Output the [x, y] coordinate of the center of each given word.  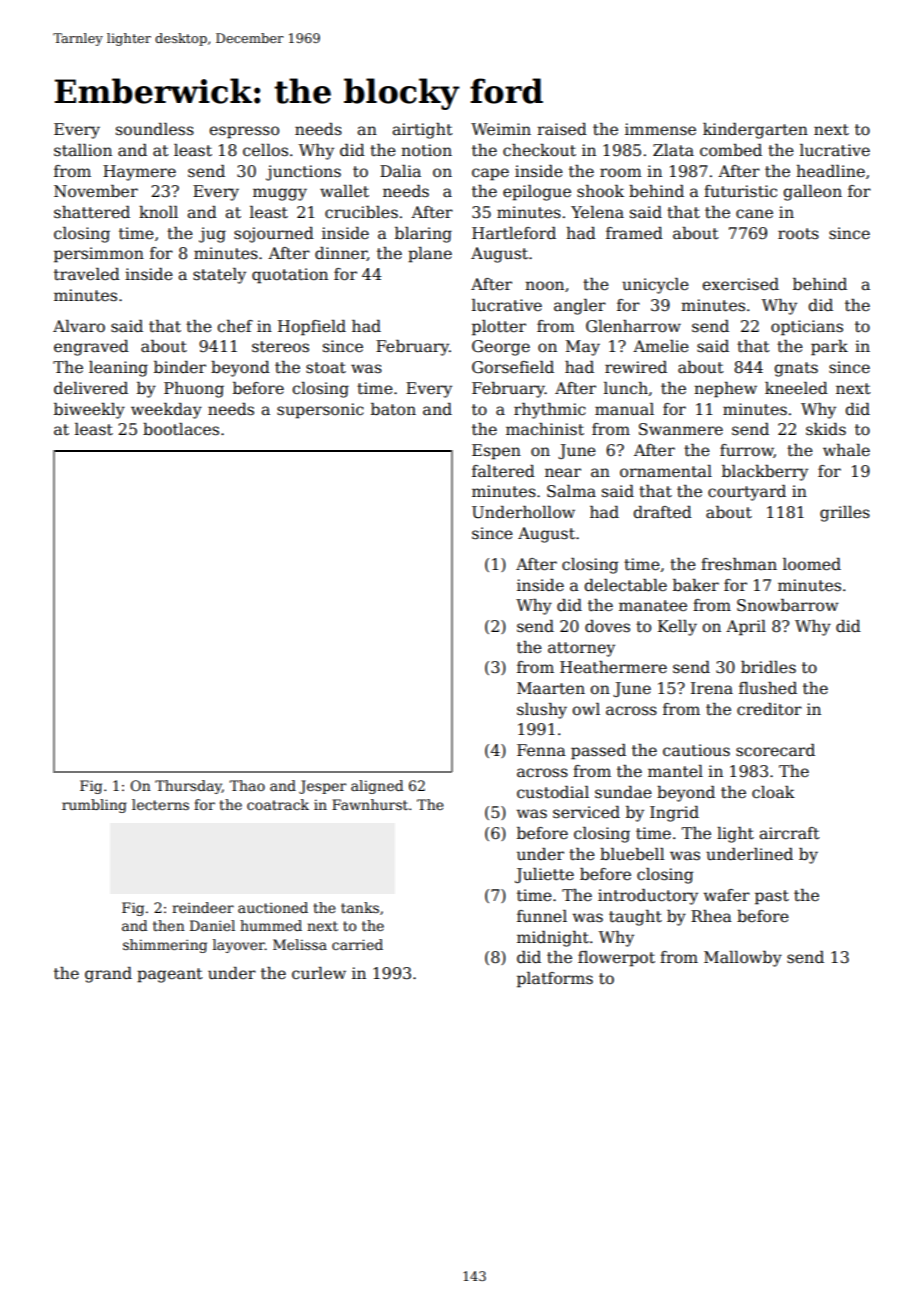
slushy [542, 711]
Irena [712, 688]
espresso [244, 132]
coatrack [278, 804]
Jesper [322, 787]
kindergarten [755, 131]
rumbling [94, 806]
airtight [422, 131]
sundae [623, 792]
